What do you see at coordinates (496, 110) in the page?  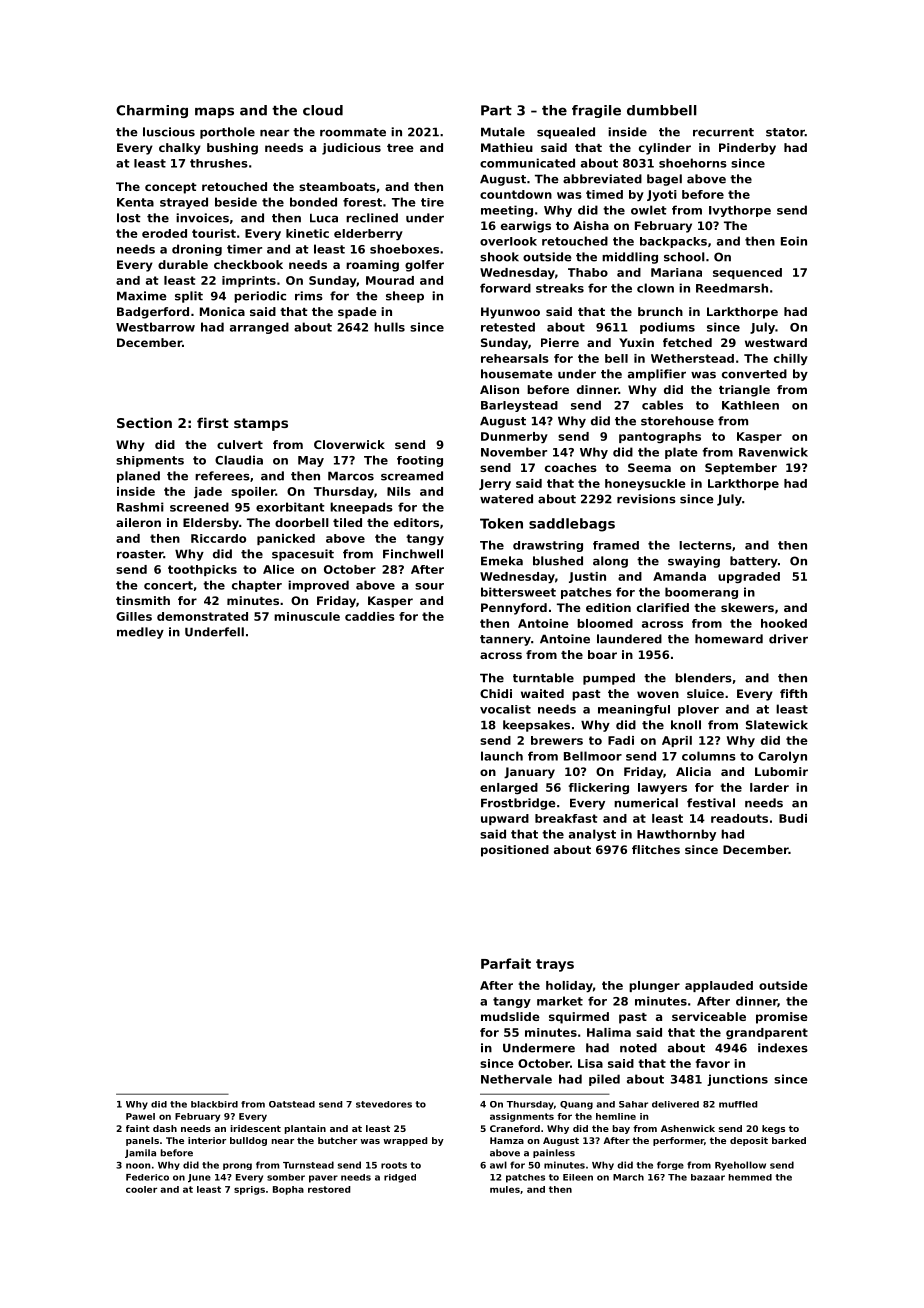 I see `Part` at bounding box center [496, 110].
